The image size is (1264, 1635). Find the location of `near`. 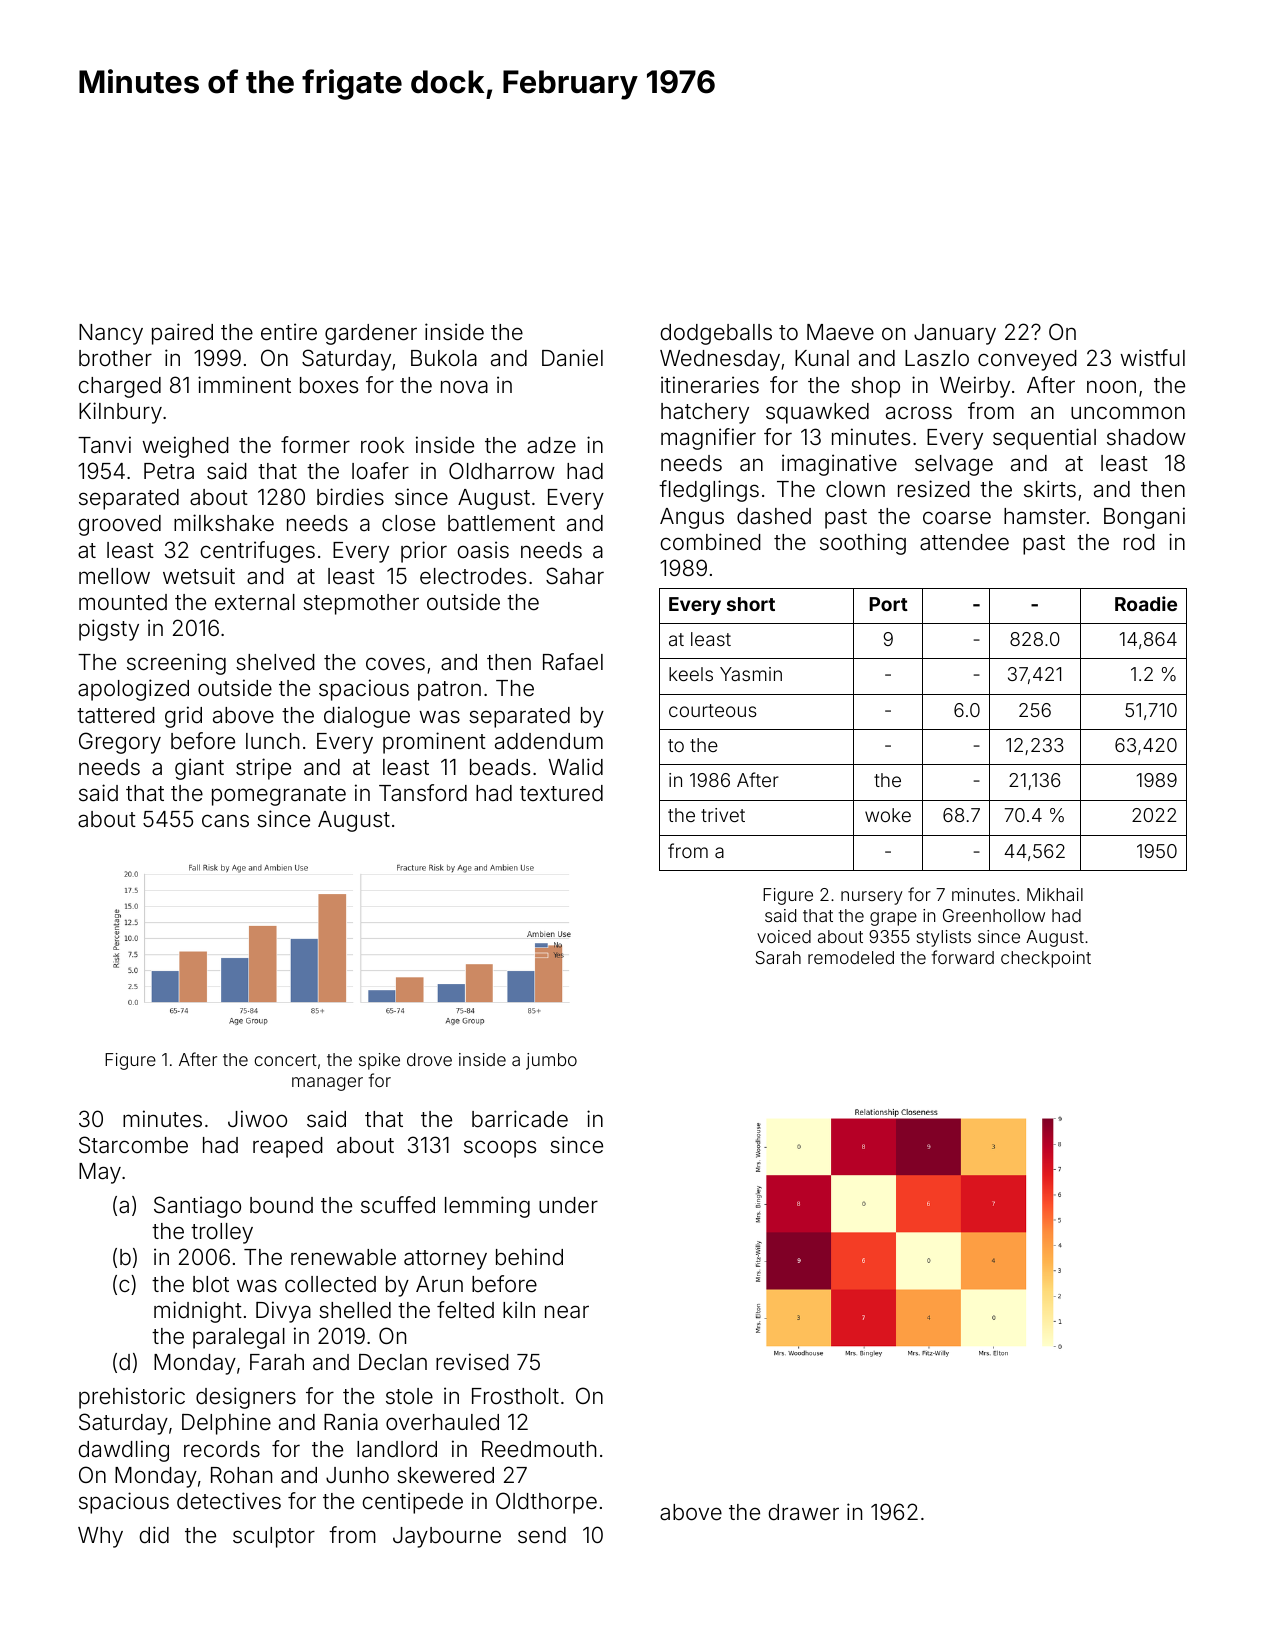

near is located at coordinates (567, 1312).
